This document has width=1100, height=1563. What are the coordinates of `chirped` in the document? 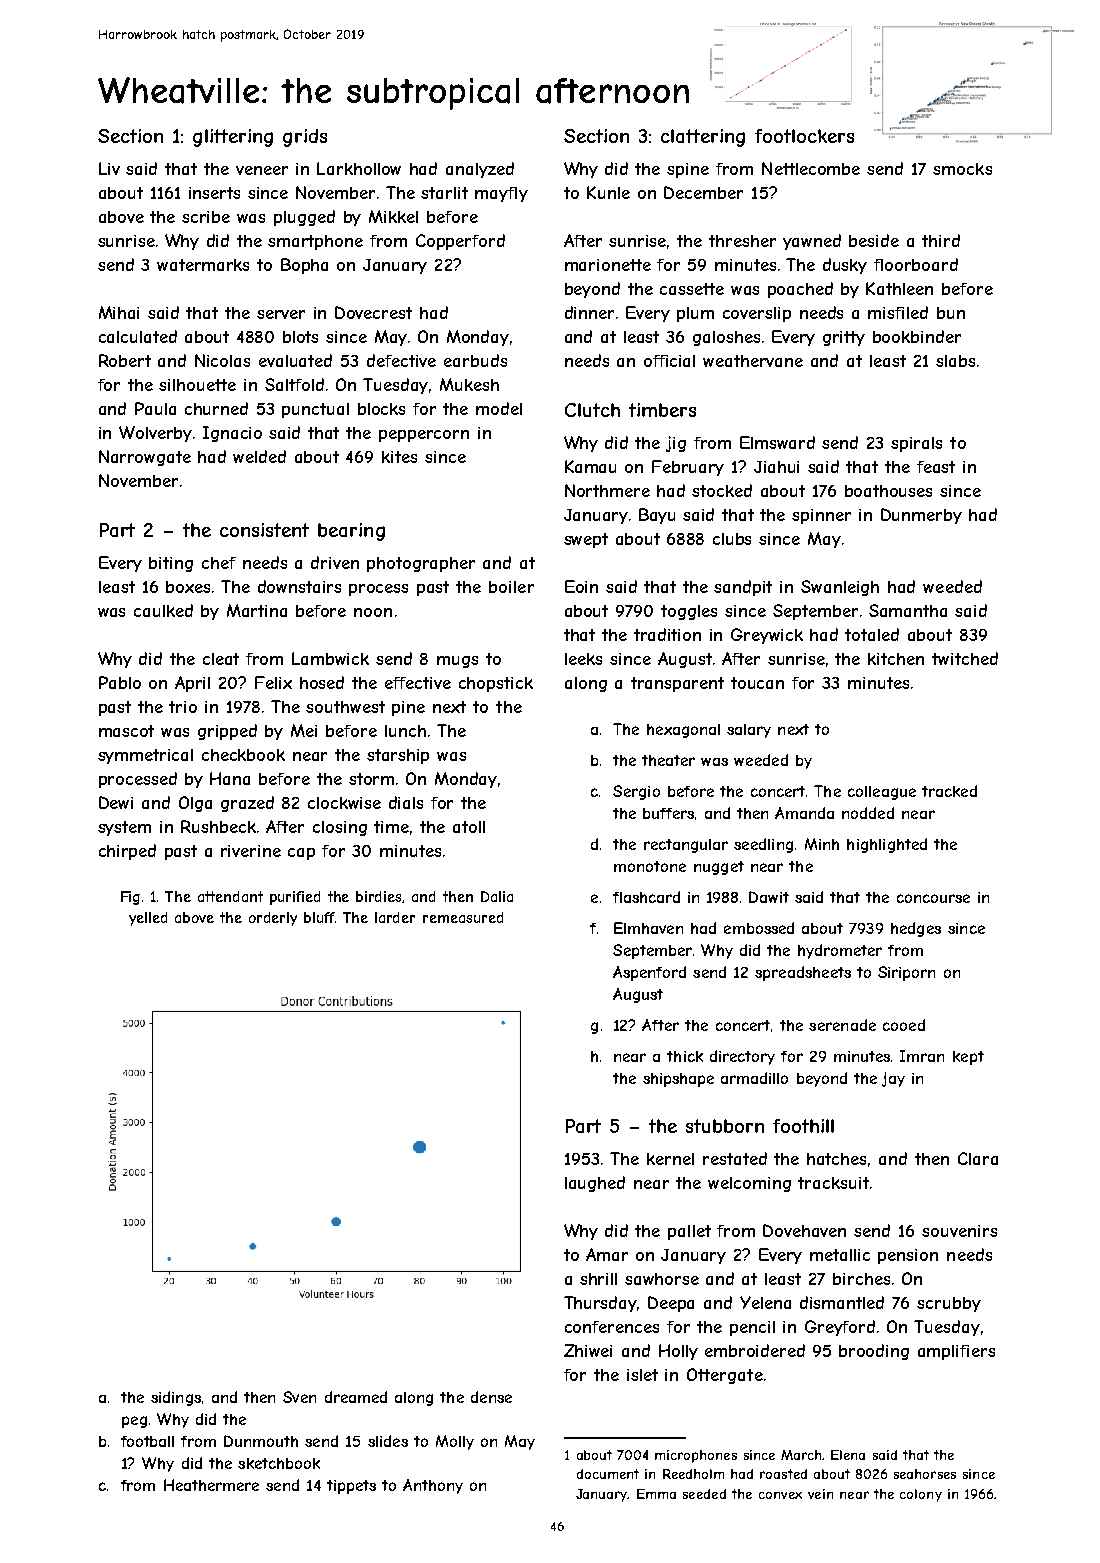 It's located at (127, 852).
